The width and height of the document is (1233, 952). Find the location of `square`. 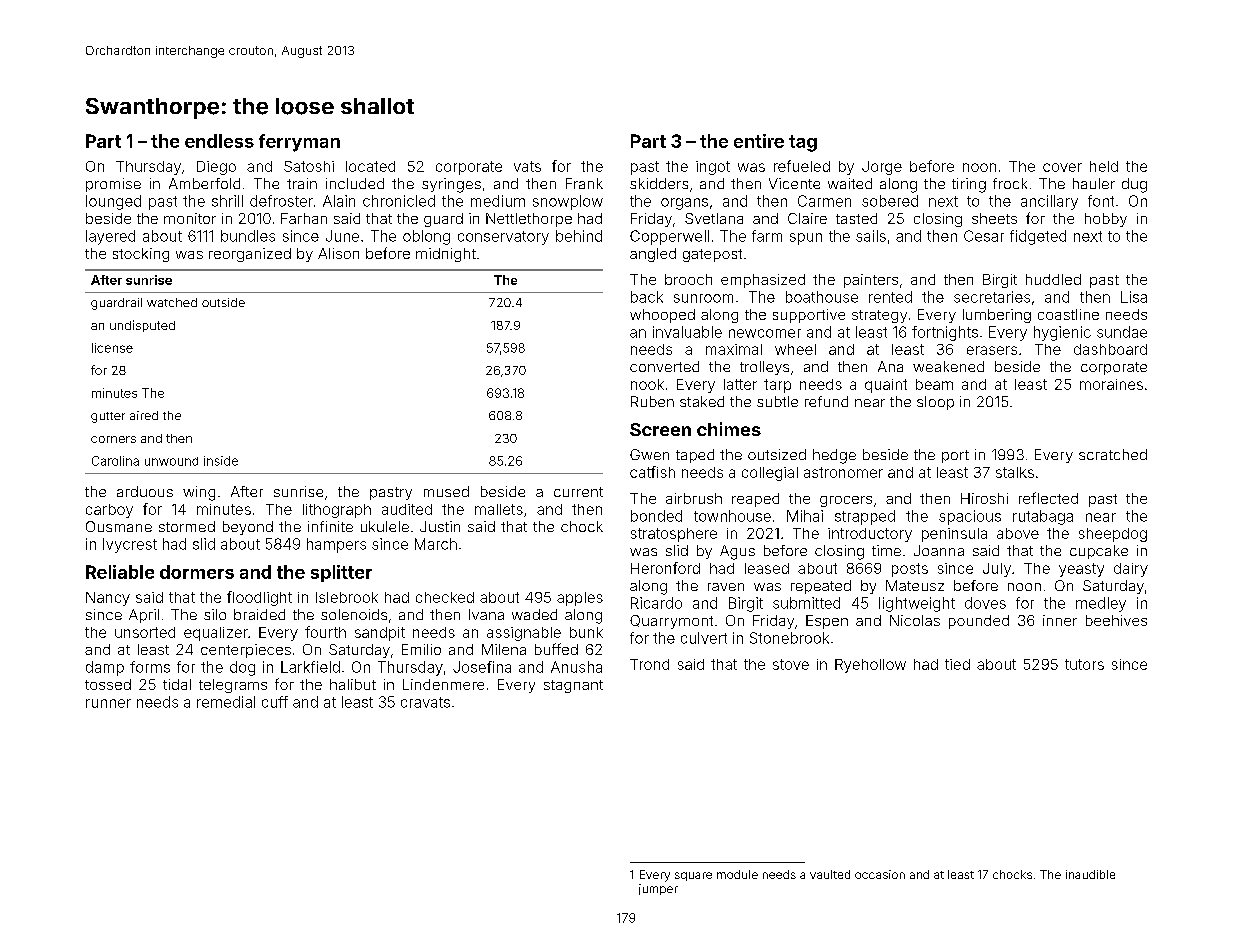

square is located at coordinates (693, 876).
